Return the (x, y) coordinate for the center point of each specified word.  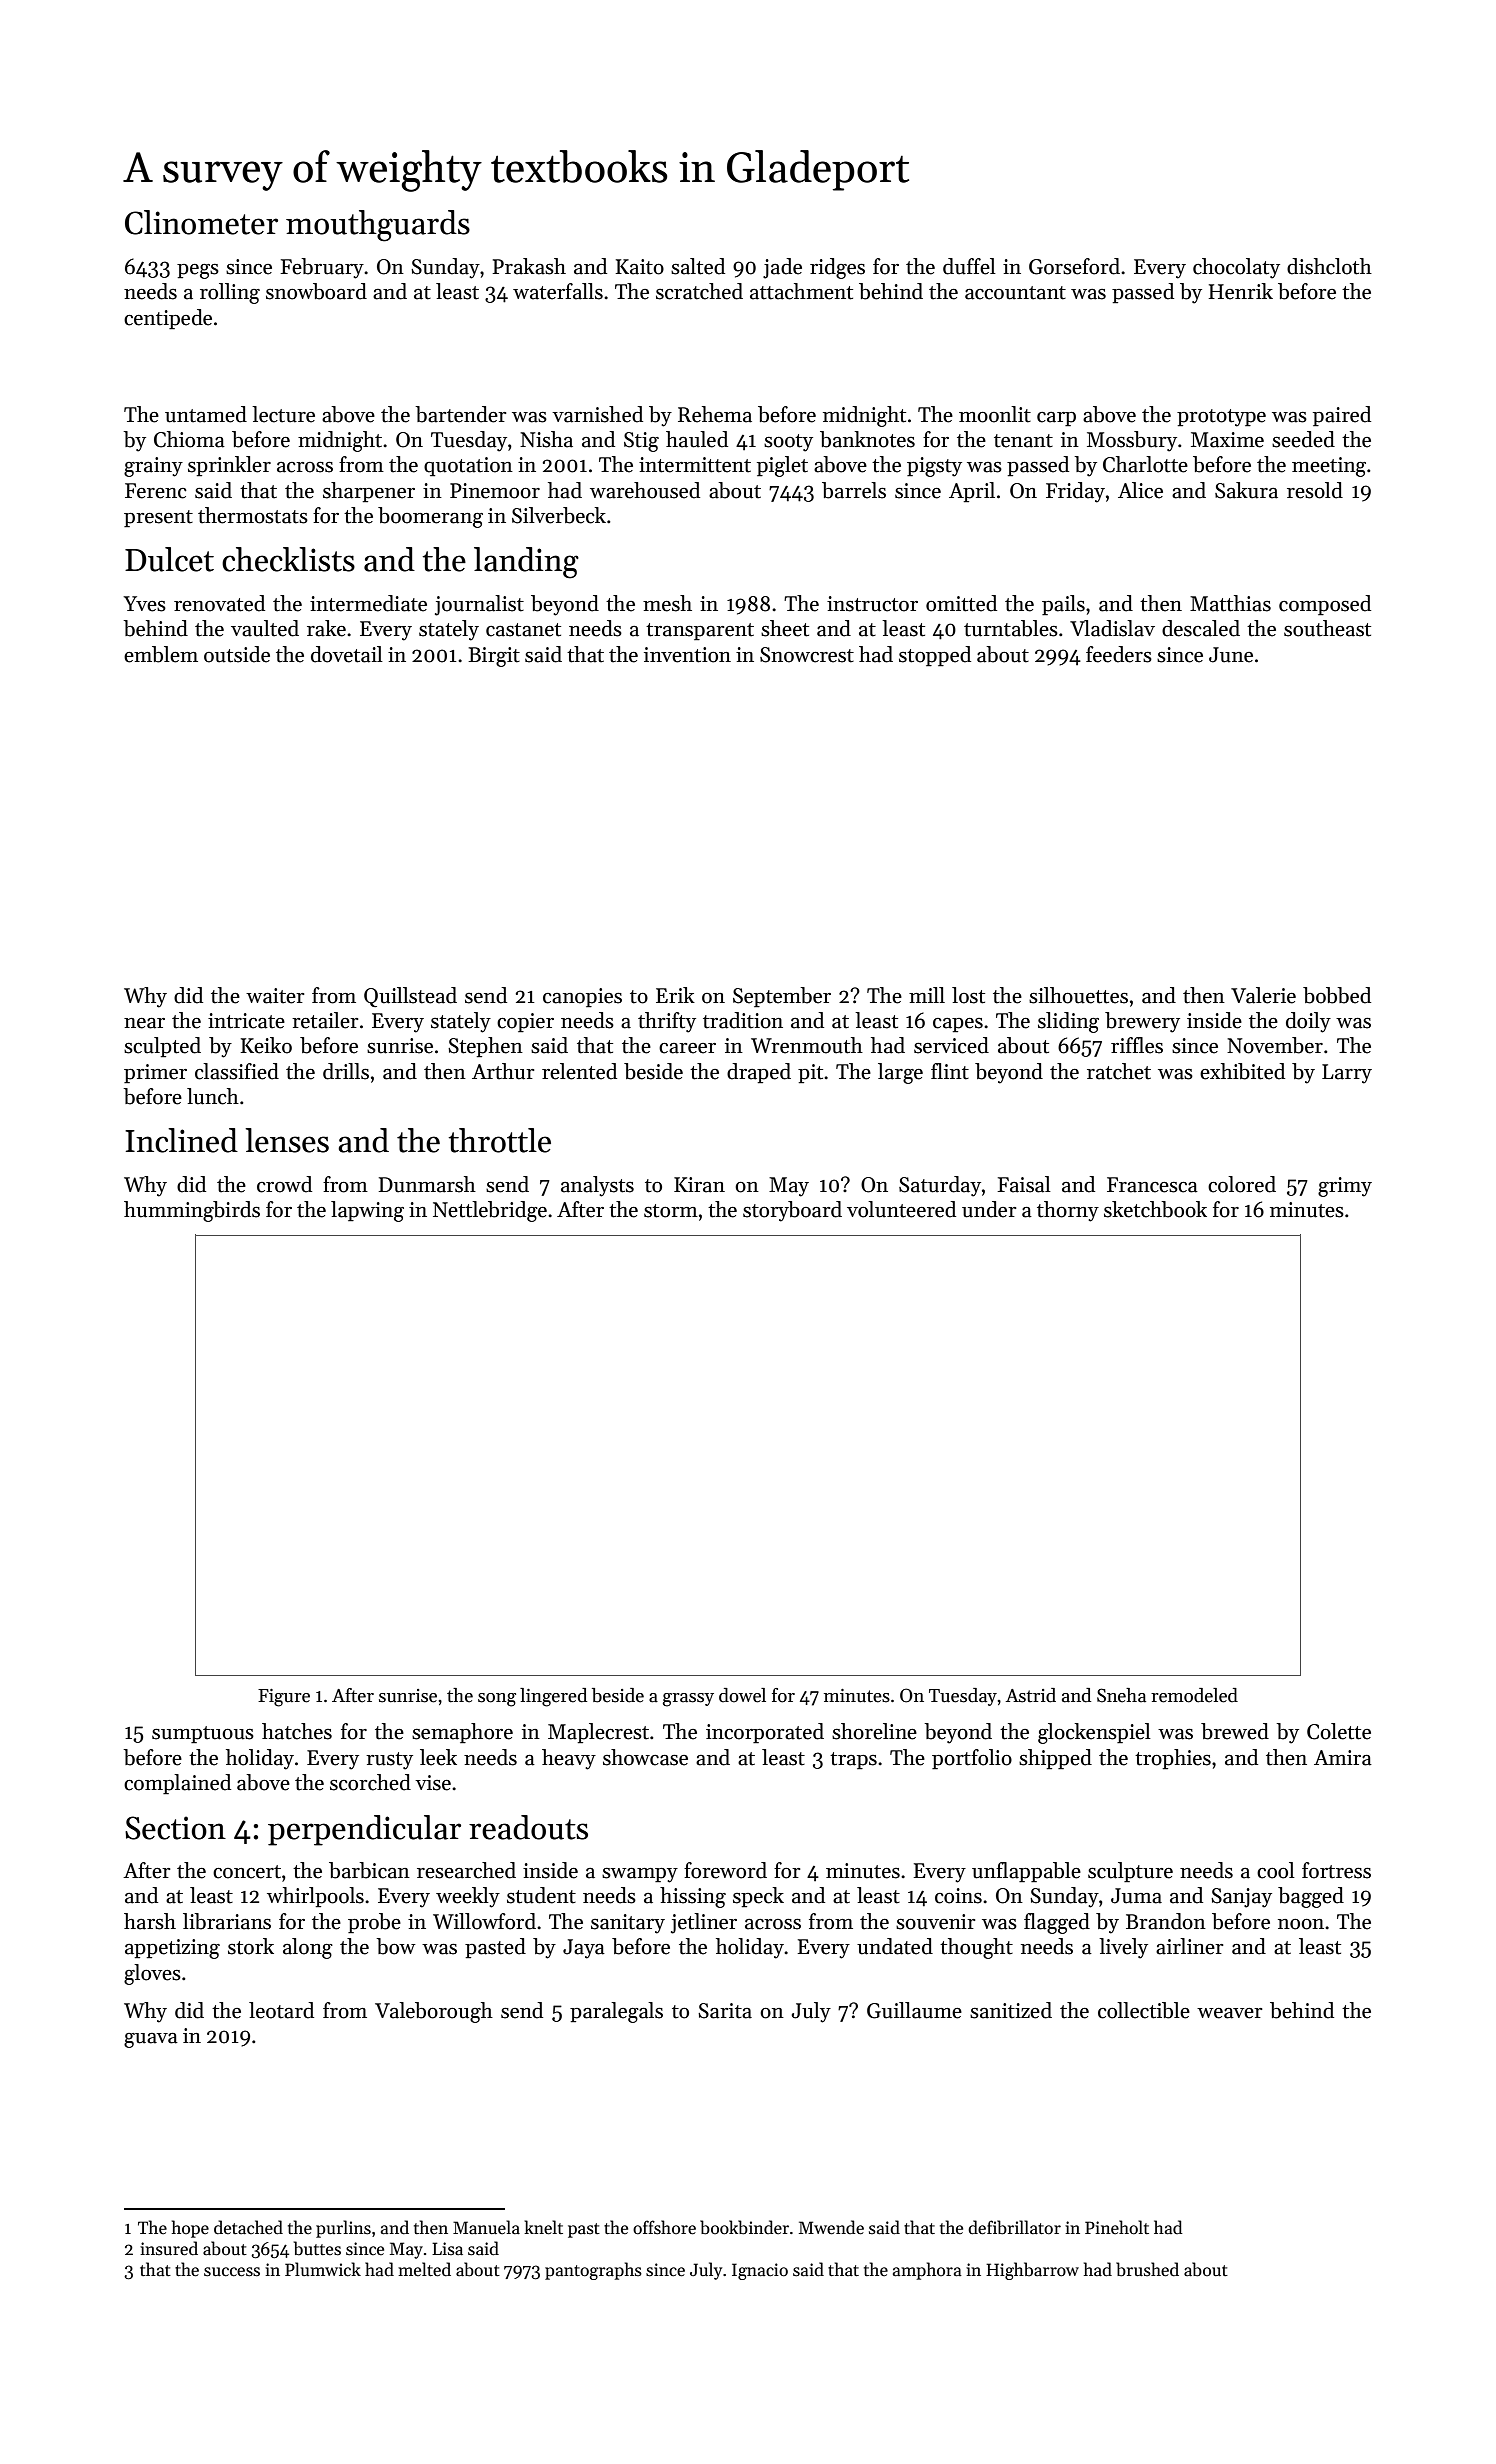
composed (1325, 605)
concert (247, 1872)
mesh (667, 603)
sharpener (369, 492)
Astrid (1031, 1695)
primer (155, 1074)
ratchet (1119, 1071)
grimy (1345, 1187)
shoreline (874, 1731)
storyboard (792, 1211)
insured (169, 2248)
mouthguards (378, 226)
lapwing (367, 1211)
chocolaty (1236, 268)
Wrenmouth (807, 1045)
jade (782, 268)
